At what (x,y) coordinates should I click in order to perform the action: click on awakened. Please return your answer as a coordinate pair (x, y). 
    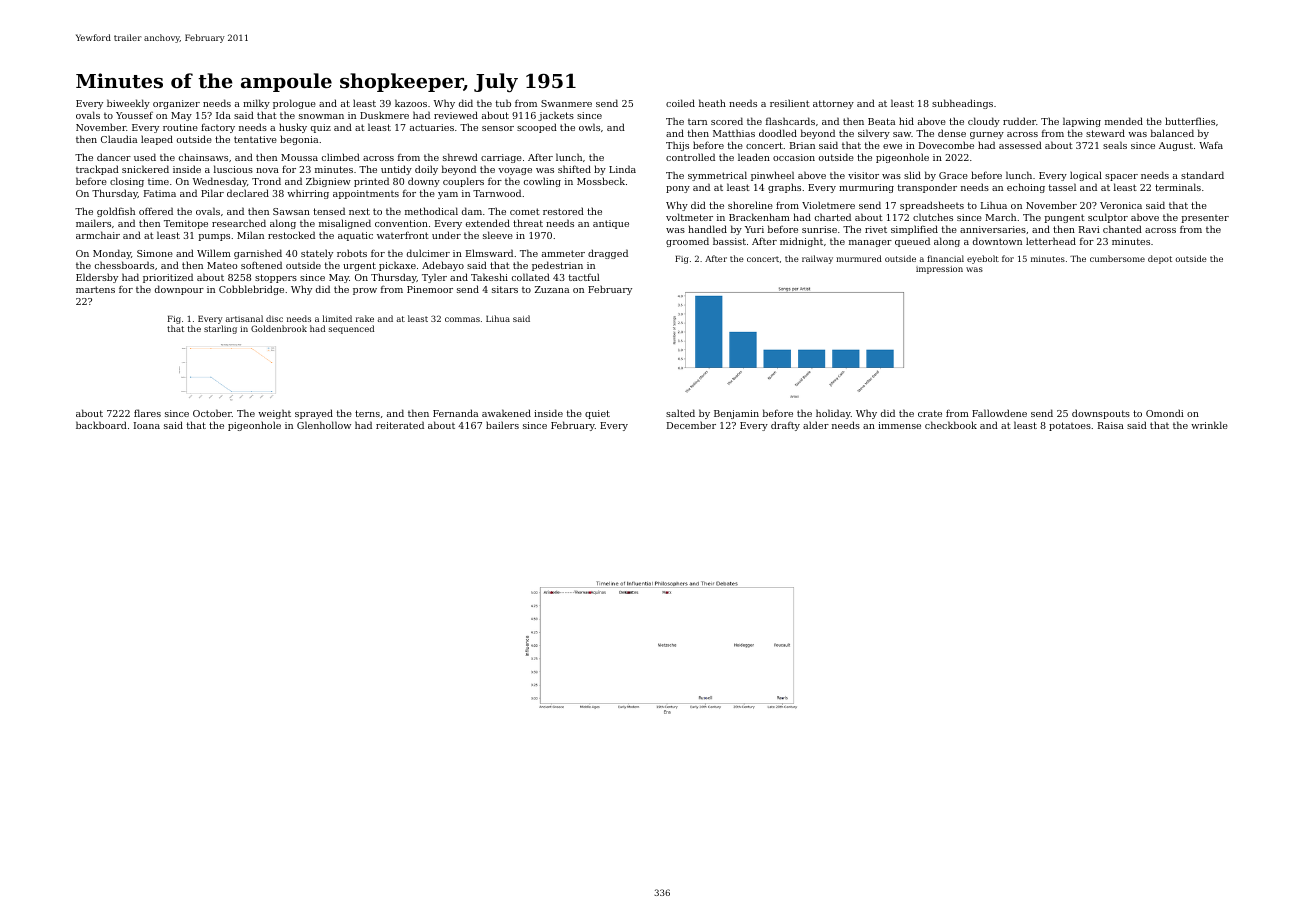
    Looking at the image, I should click on (506, 413).
